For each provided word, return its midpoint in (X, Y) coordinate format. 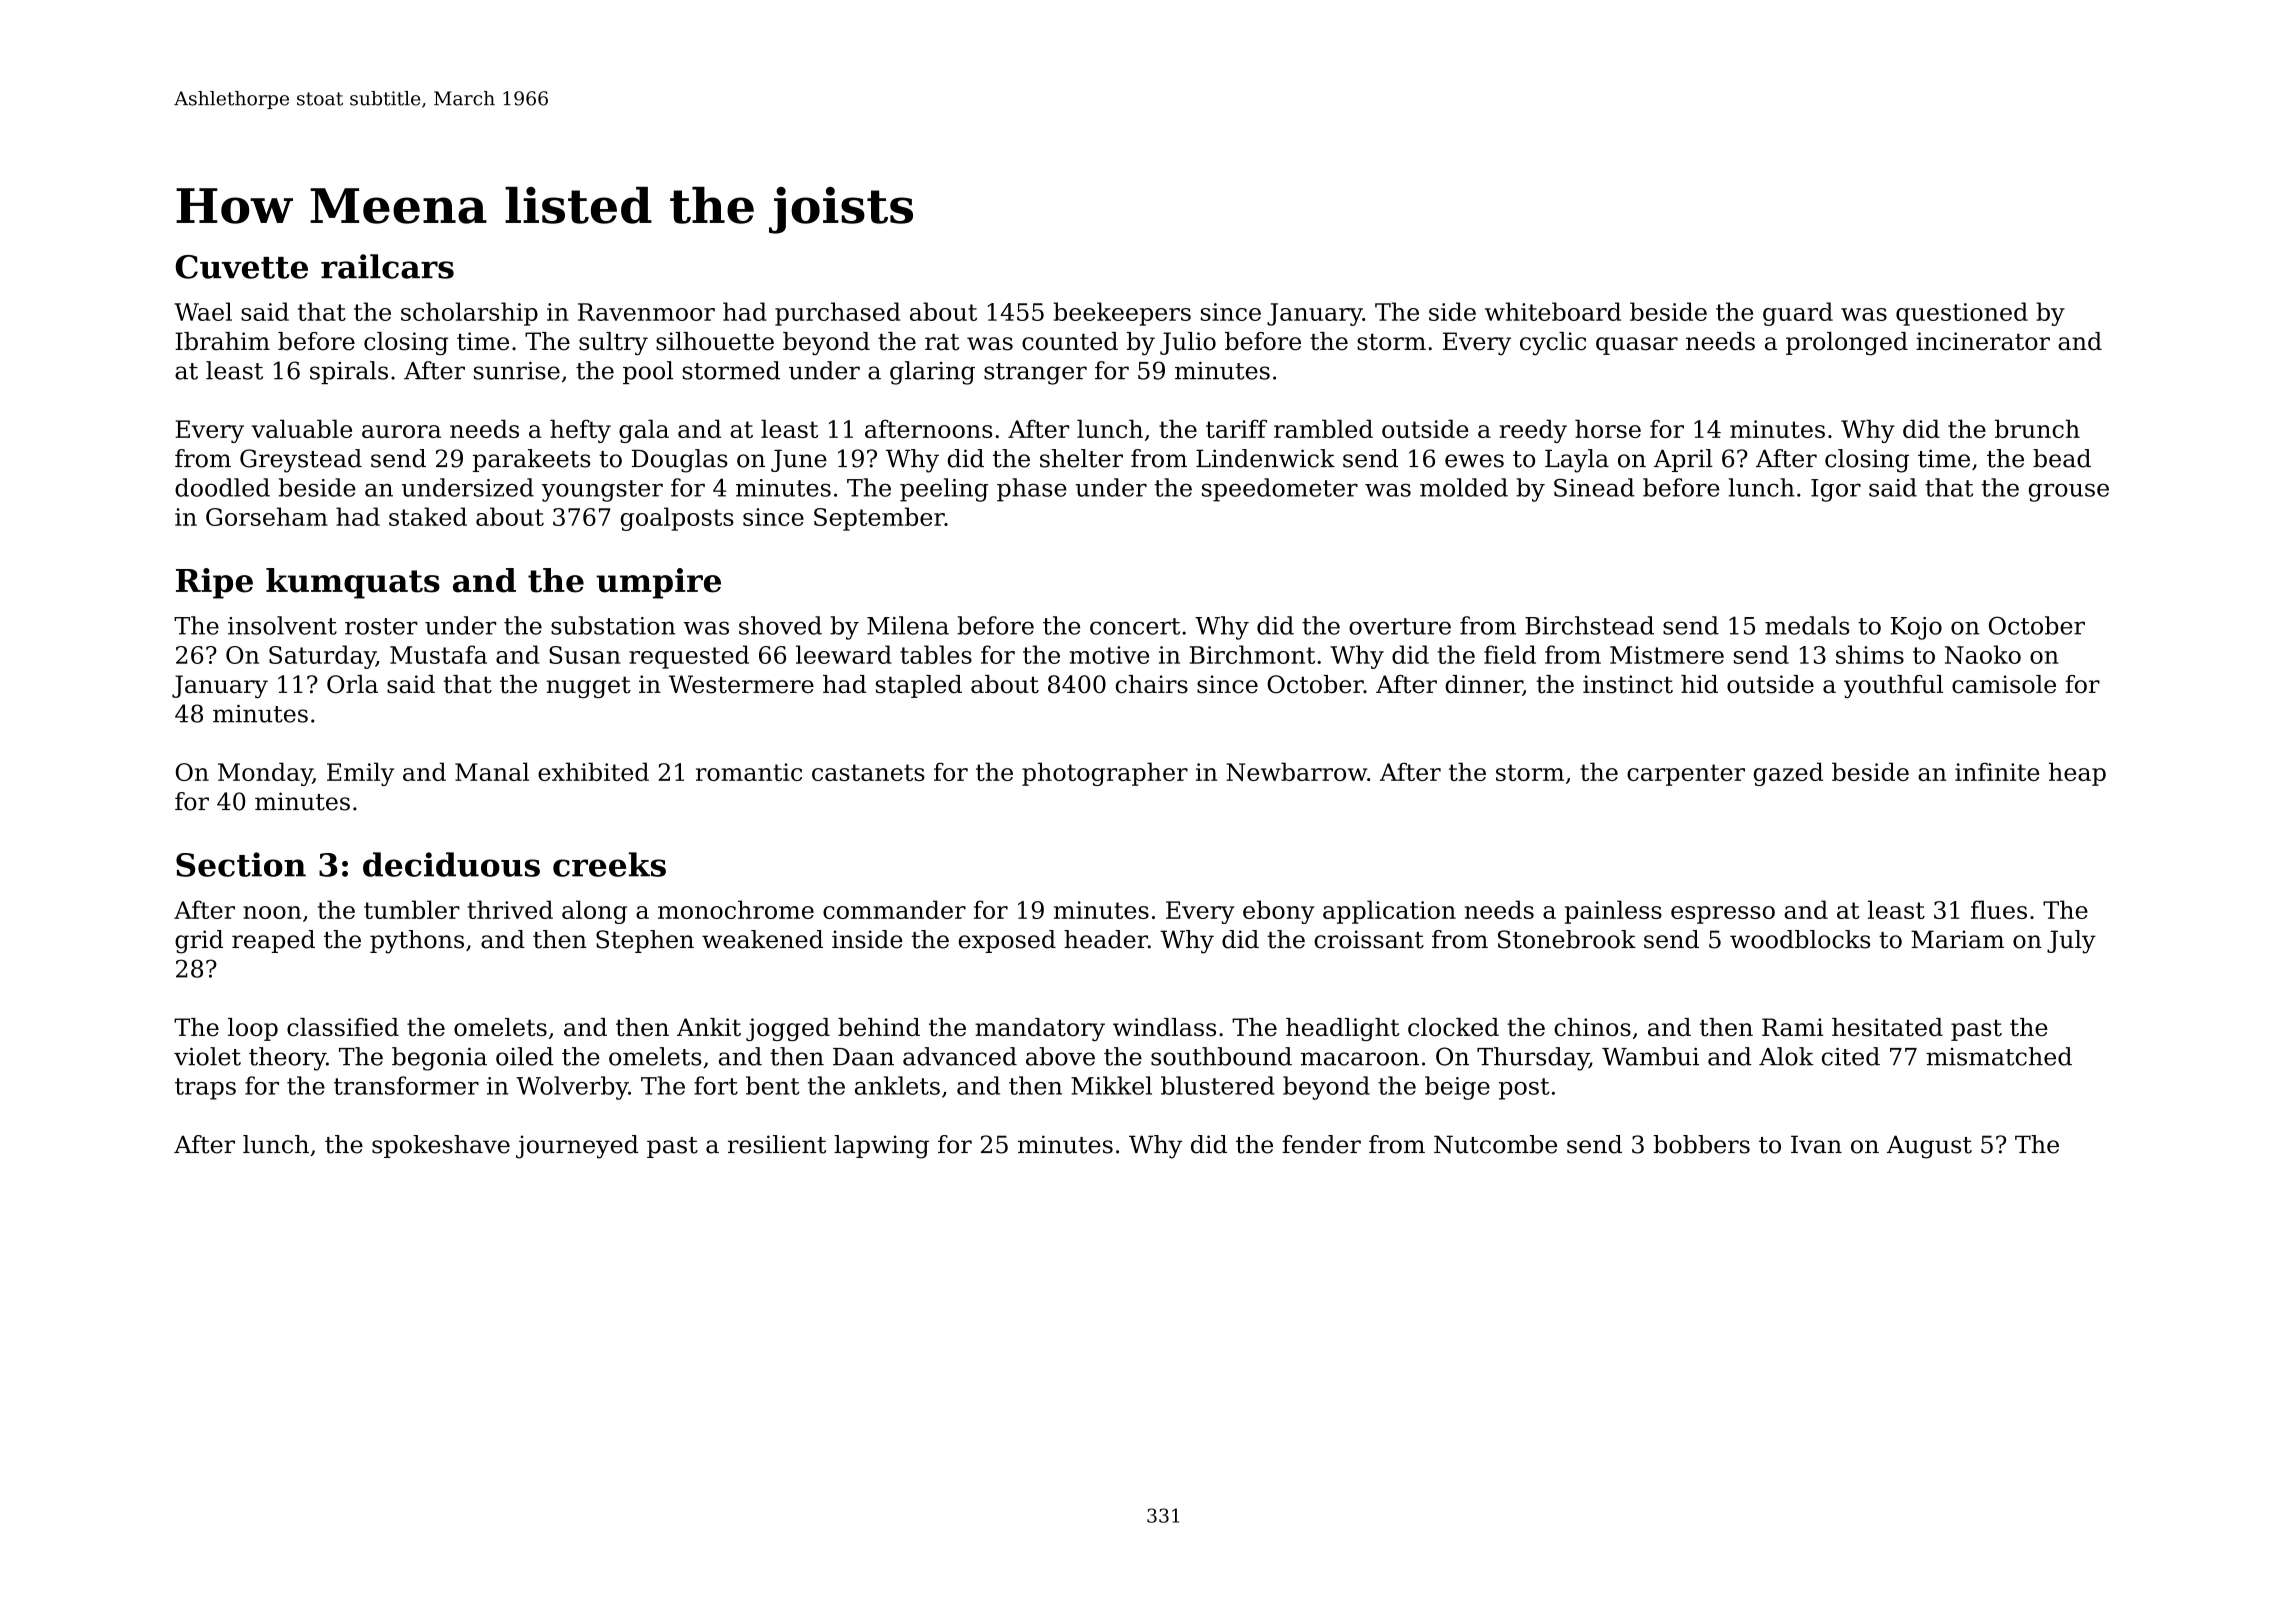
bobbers (1701, 1144)
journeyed (577, 1147)
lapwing (881, 1147)
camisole (2004, 684)
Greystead (301, 461)
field (1510, 654)
